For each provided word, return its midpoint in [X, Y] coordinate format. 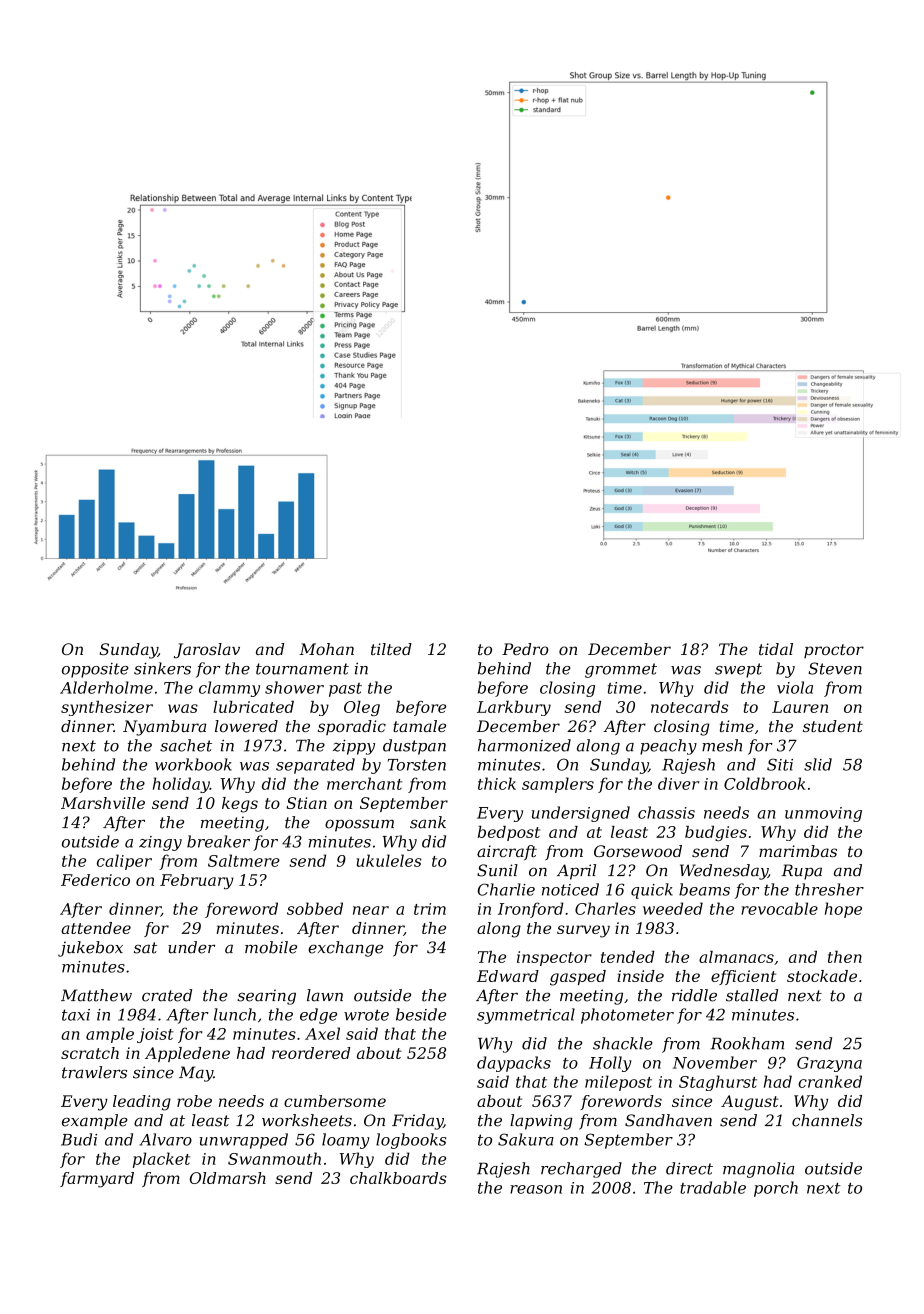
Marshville [103, 803]
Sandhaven [668, 1120]
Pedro [525, 649]
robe [194, 1101]
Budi [79, 1139]
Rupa [801, 872]
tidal [776, 649]
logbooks [411, 1141]
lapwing [541, 1122]
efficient [743, 977]
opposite [95, 670]
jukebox [90, 949]
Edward [508, 976]
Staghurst [718, 1083]
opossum [359, 825]
